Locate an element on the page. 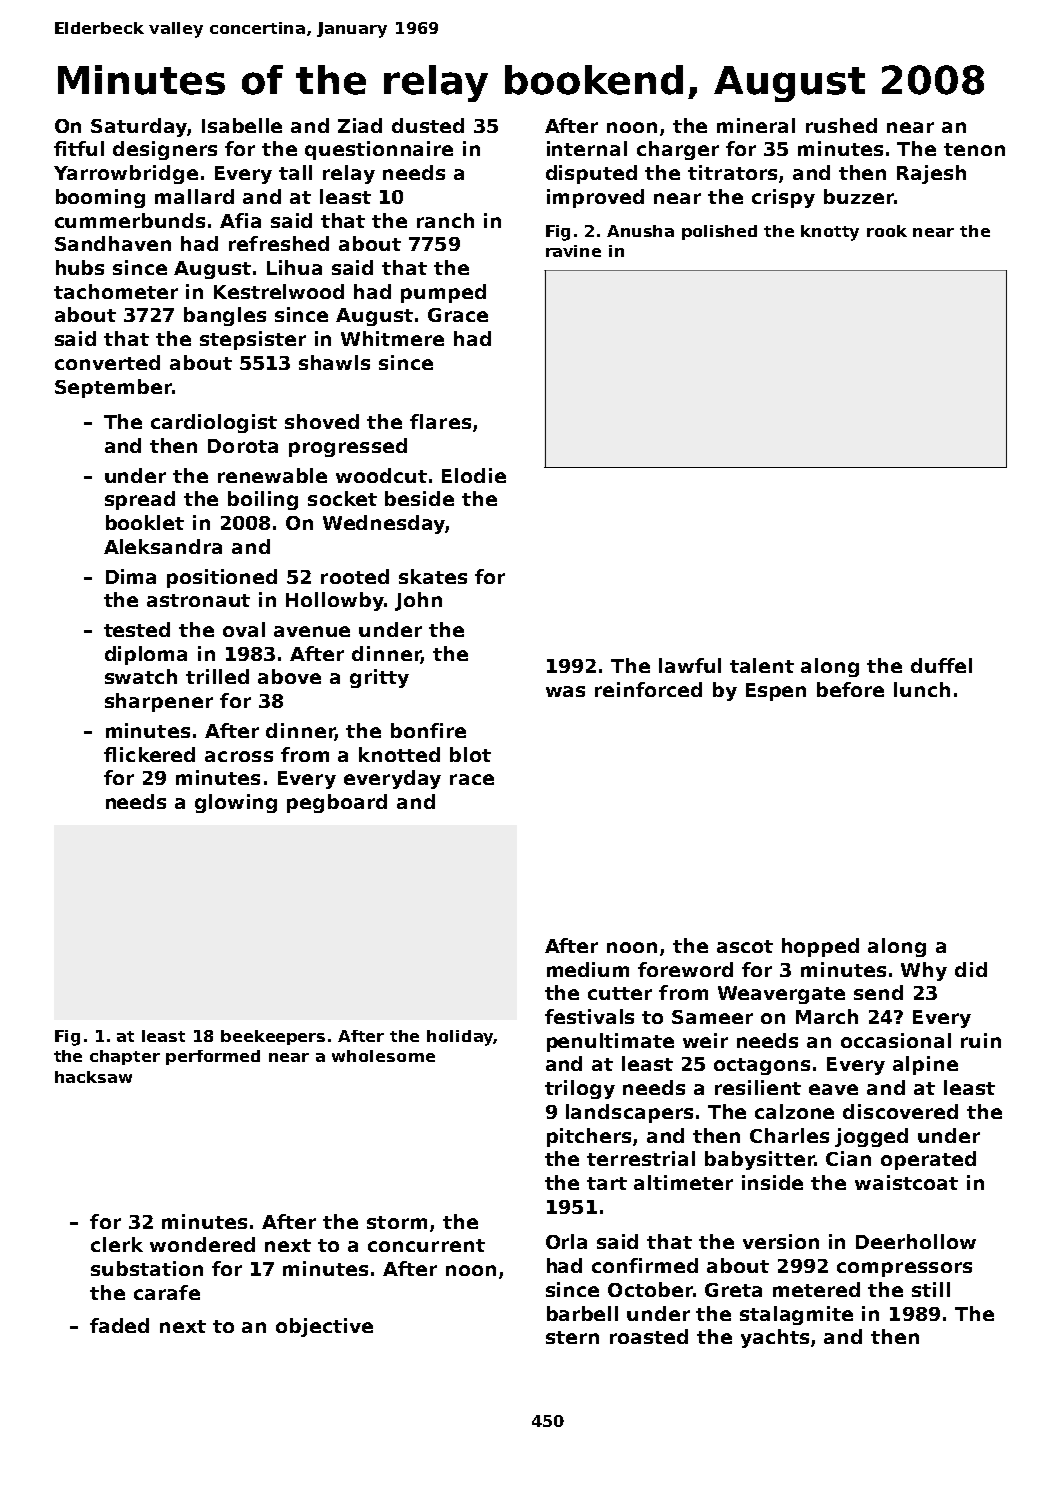 Image resolution: width=1061 pixels, height=1507 pixels. faded is located at coordinates (119, 1325).
